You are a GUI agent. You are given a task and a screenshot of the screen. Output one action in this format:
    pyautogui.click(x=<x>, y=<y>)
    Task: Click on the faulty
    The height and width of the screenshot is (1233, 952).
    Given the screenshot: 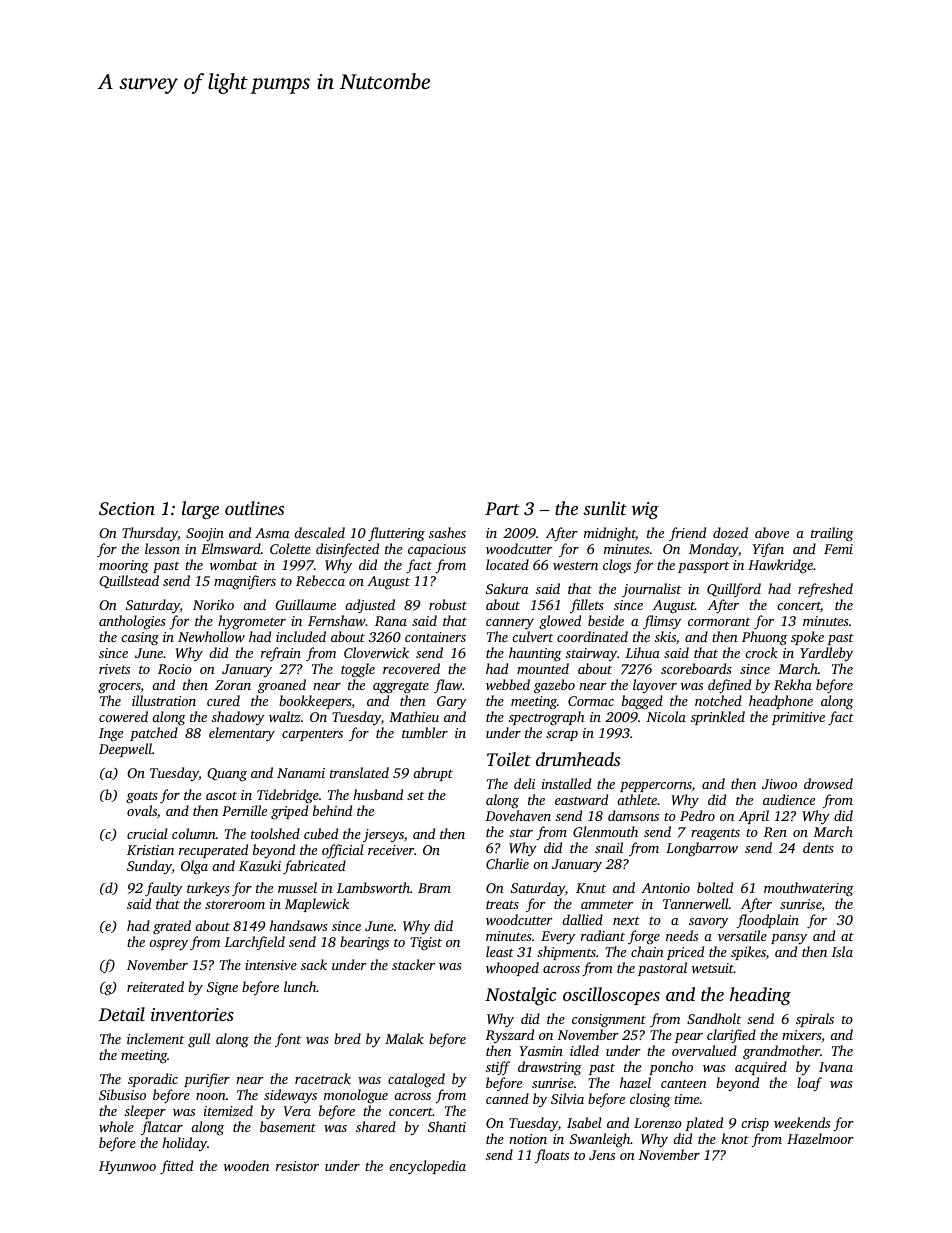 What is the action you would take?
    pyautogui.click(x=164, y=889)
